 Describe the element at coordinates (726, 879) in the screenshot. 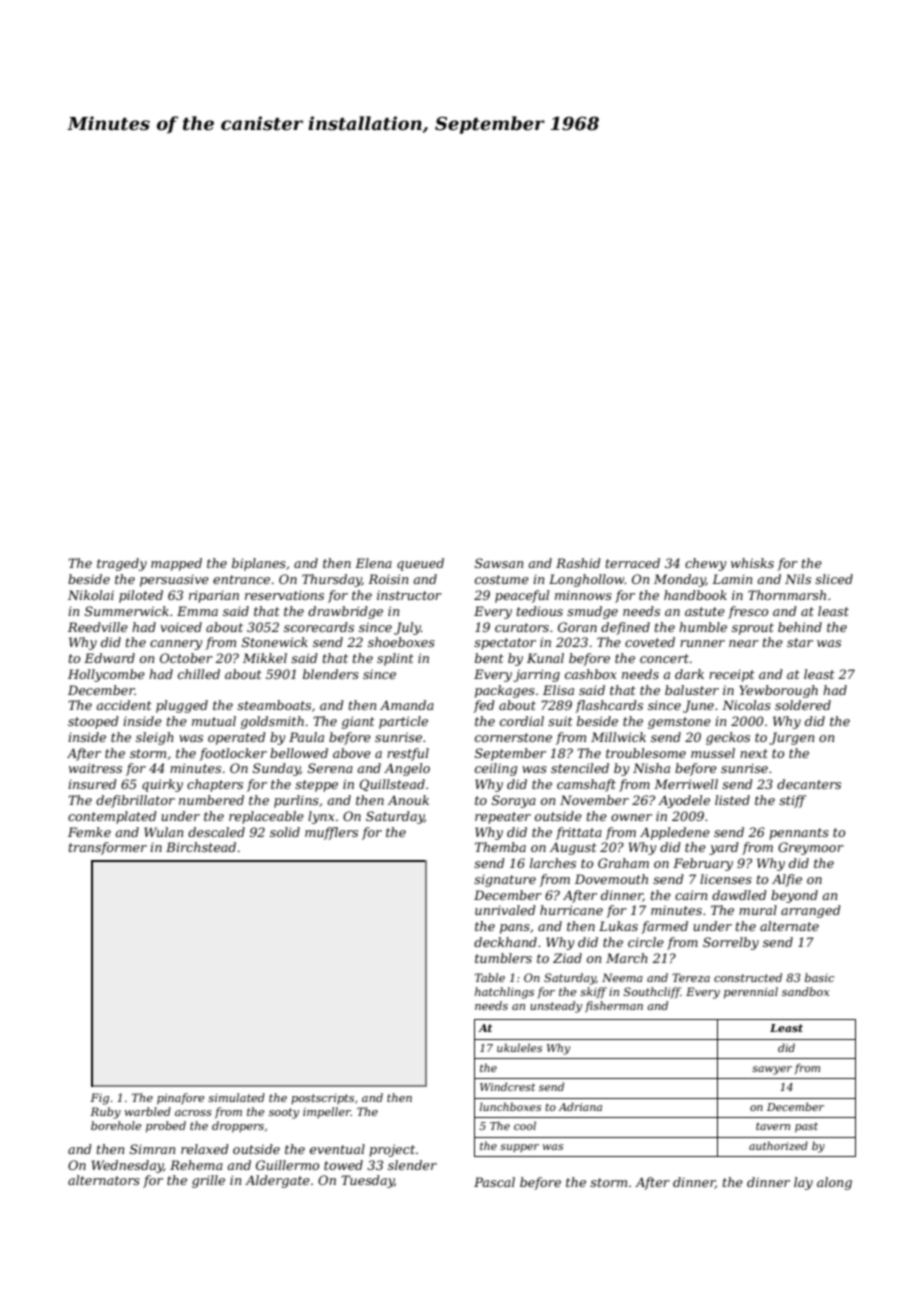

I see `licenses` at that location.
